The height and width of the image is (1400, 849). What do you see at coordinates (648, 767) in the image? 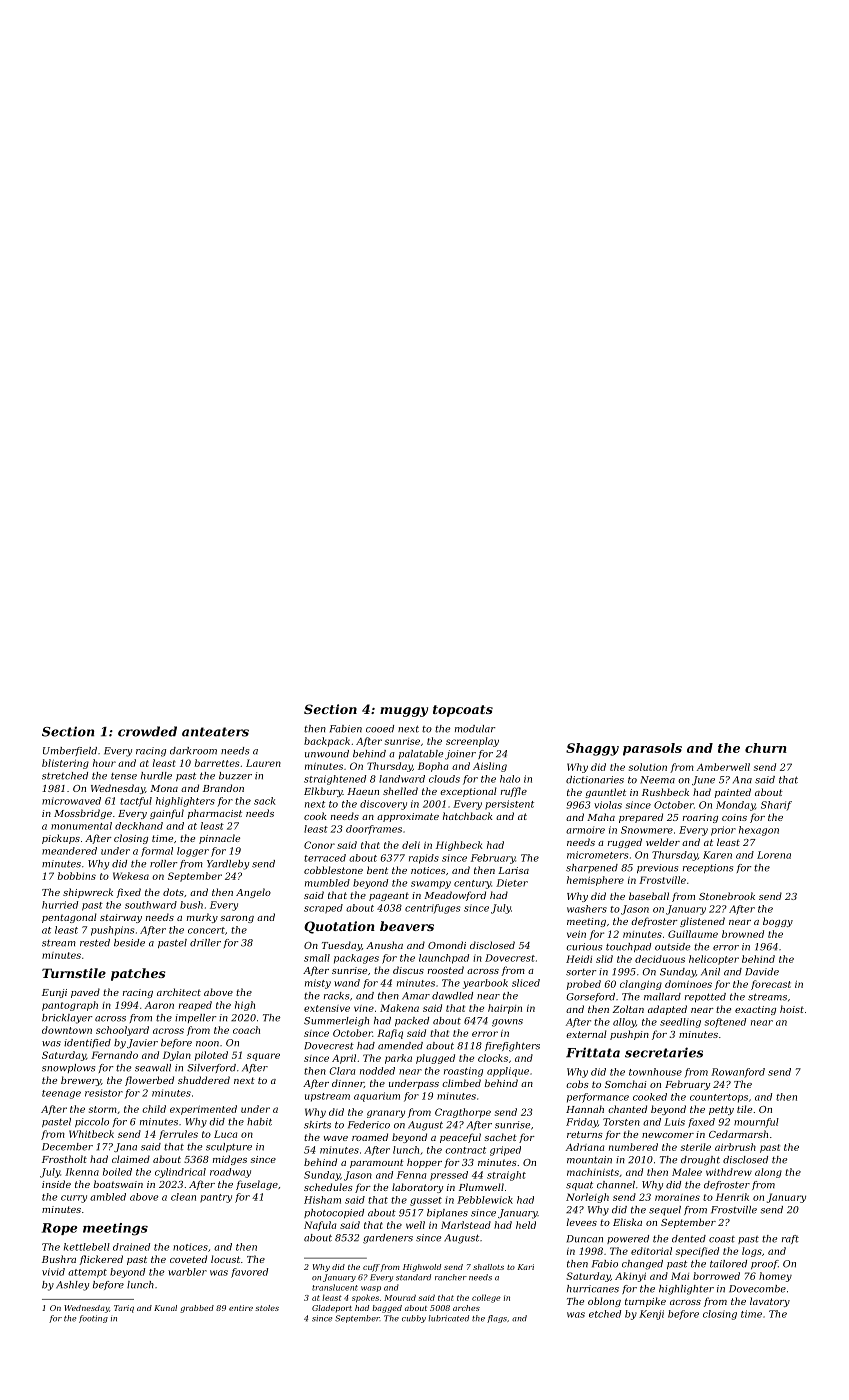
I see `solution` at bounding box center [648, 767].
